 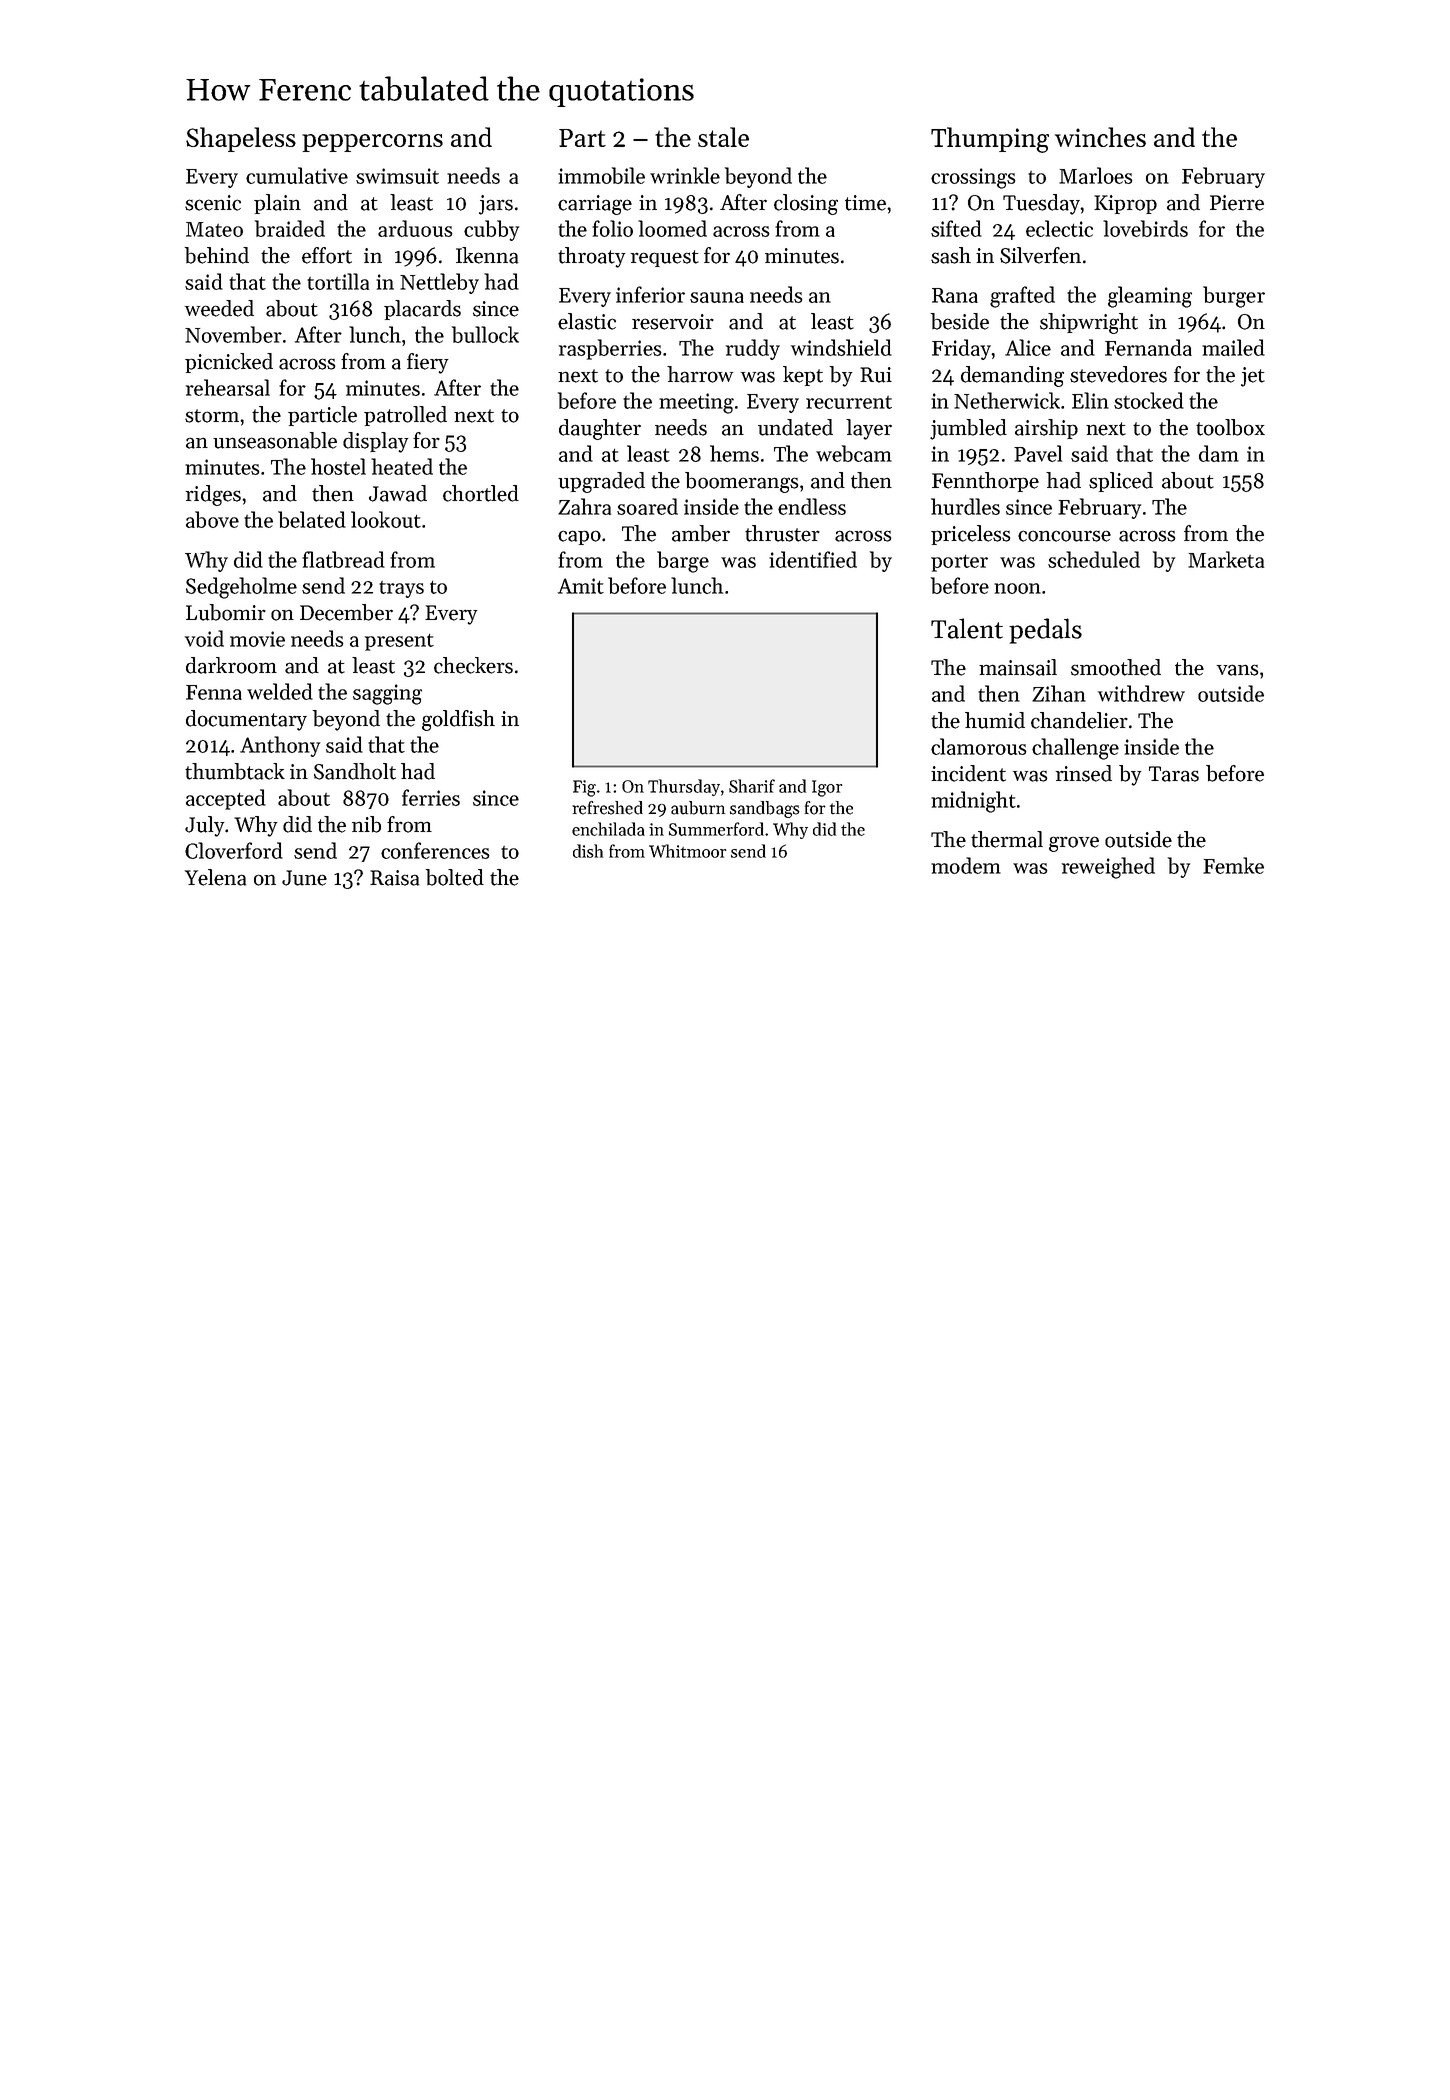 What do you see at coordinates (723, 137) in the screenshot?
I see `stale` at bounding box center [723, 137].
